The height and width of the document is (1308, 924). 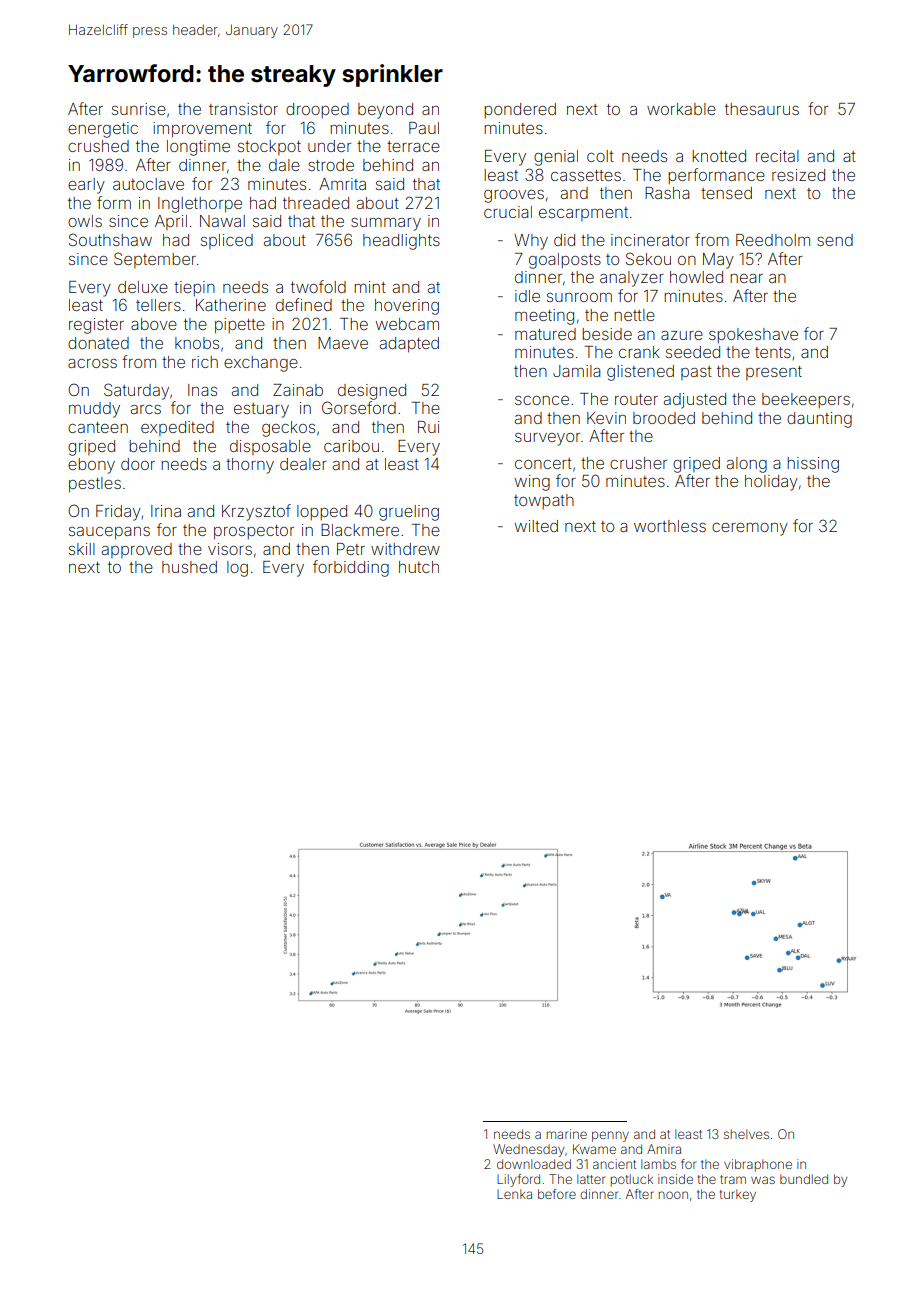 I want to click on marine, so click(x=567, y=1134).
